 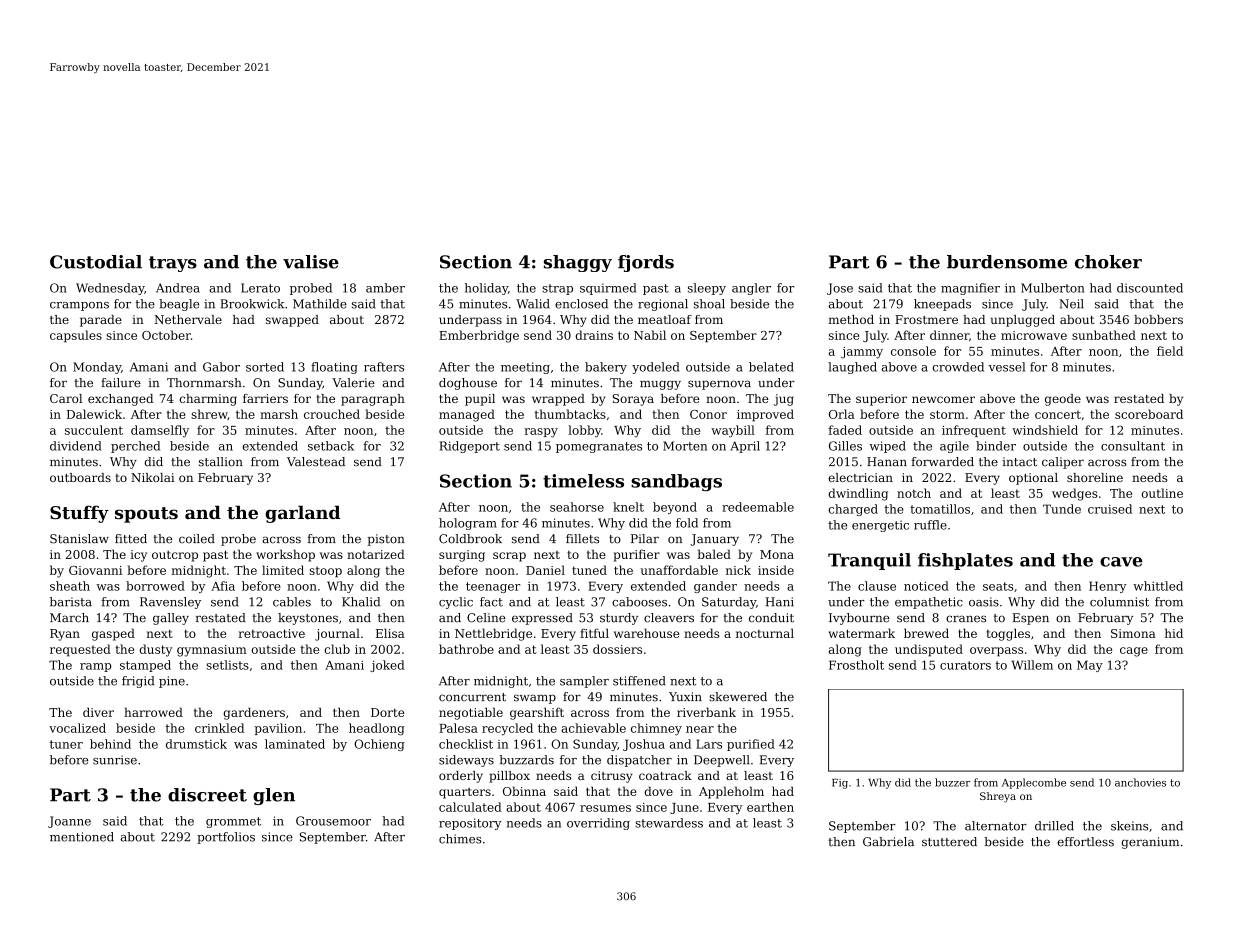 I want to click on pine, so click(x=172, y=682).
